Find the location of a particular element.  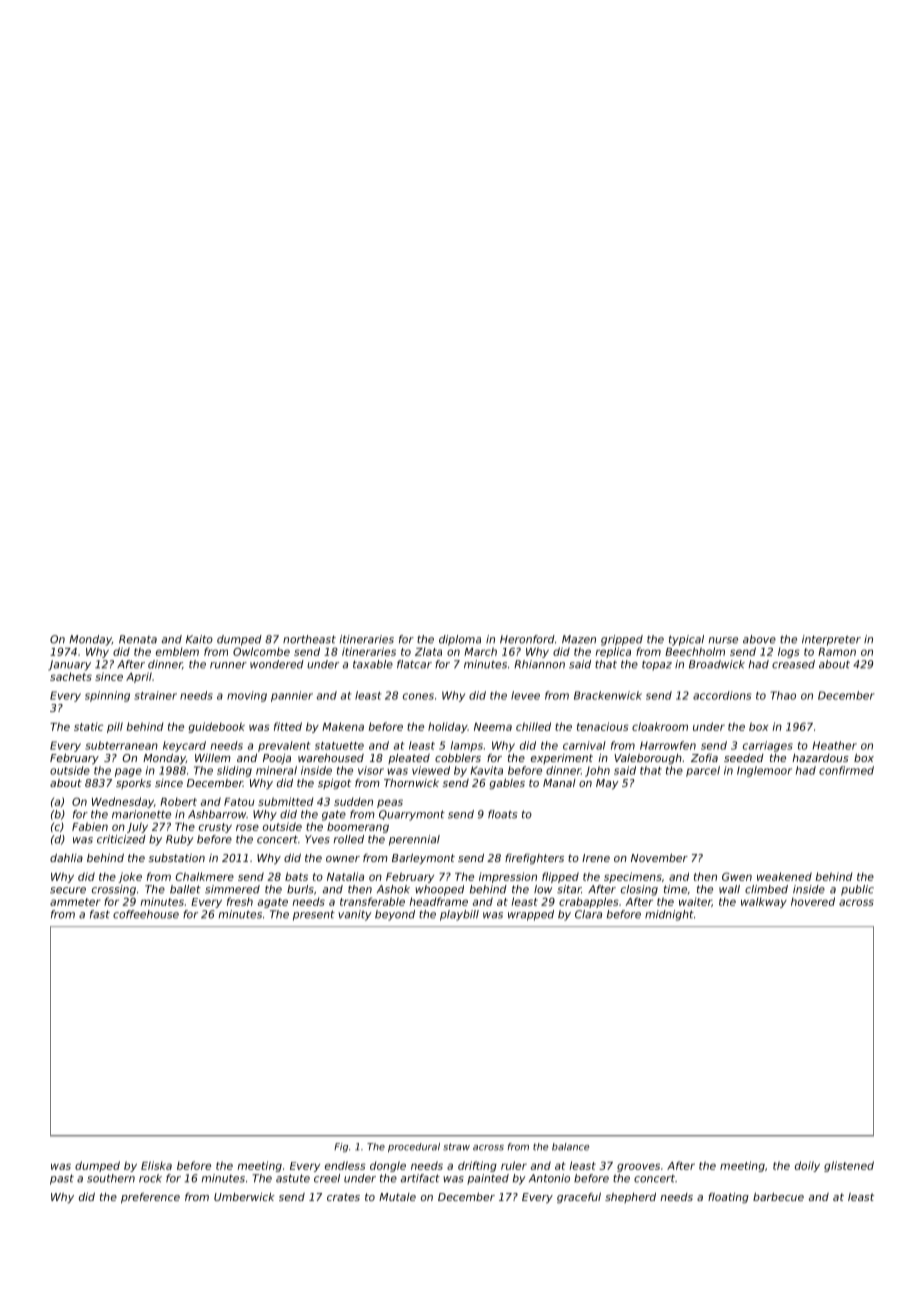

grooves is located at coordinates (638, 1167).
